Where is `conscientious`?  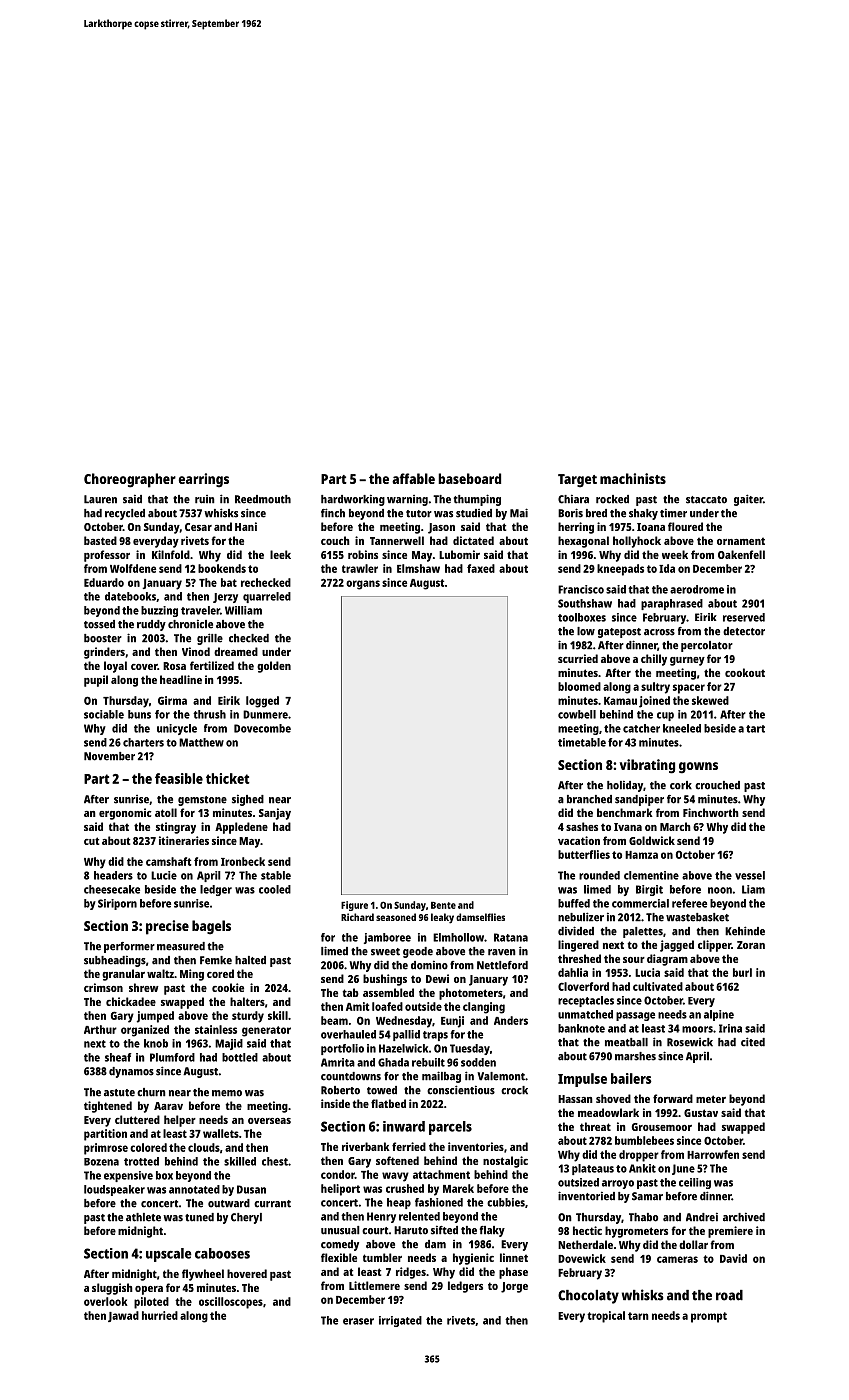 conscientious is located at coordinates (461, 1090).
